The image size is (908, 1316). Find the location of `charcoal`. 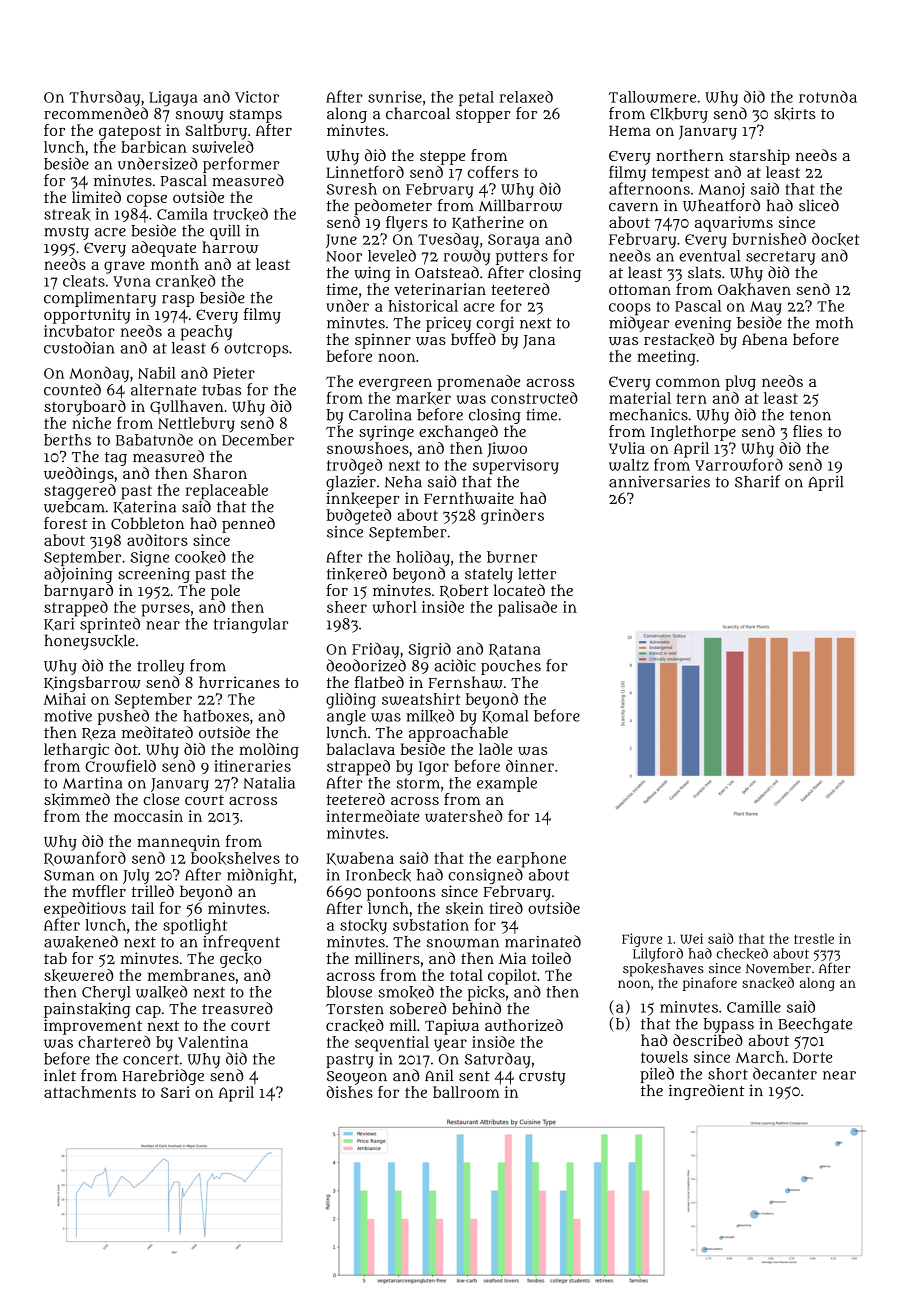

charcoal is located at coordinates (418, 113).
